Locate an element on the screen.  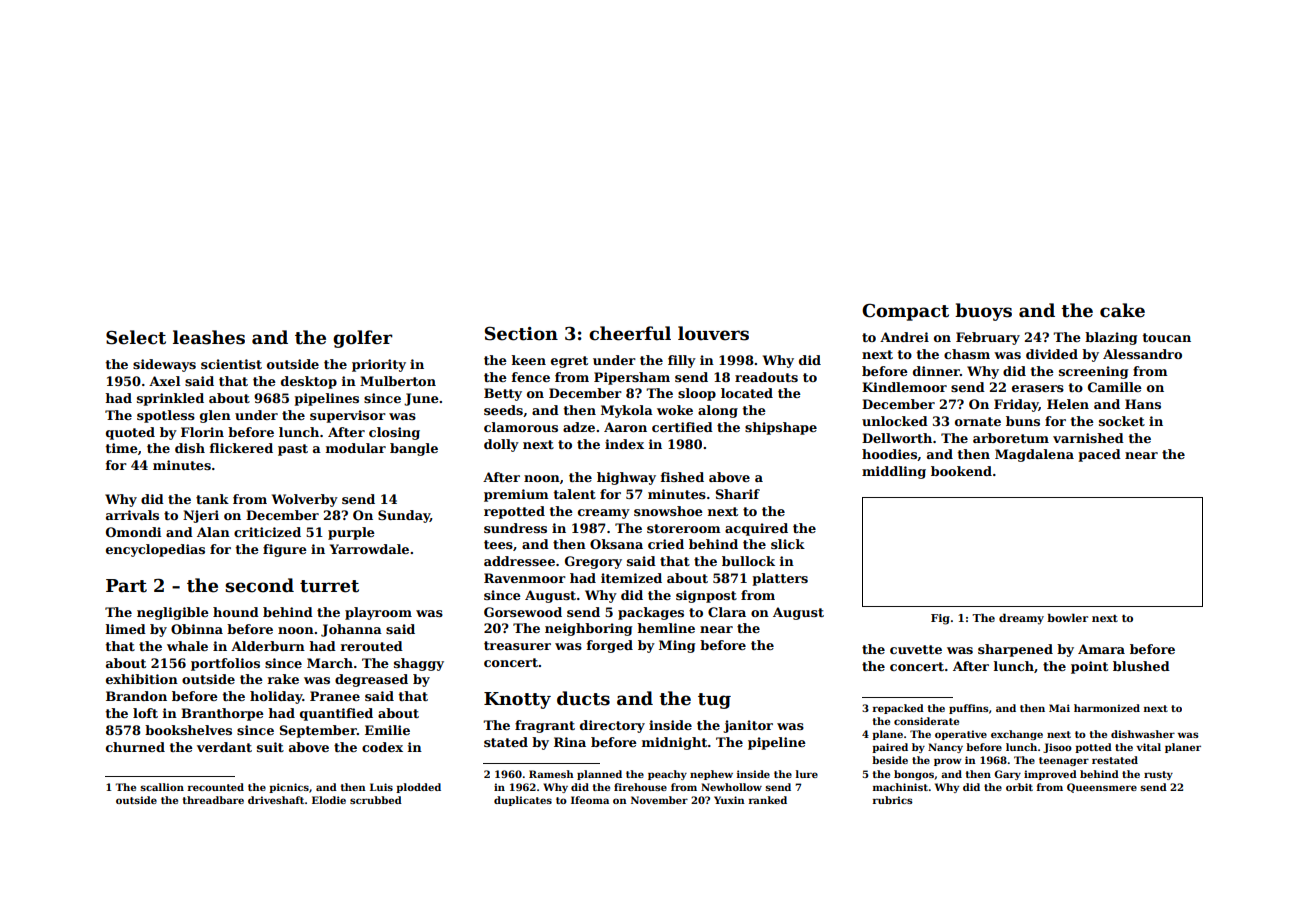
cake is located at coordinates (1122, 310).
